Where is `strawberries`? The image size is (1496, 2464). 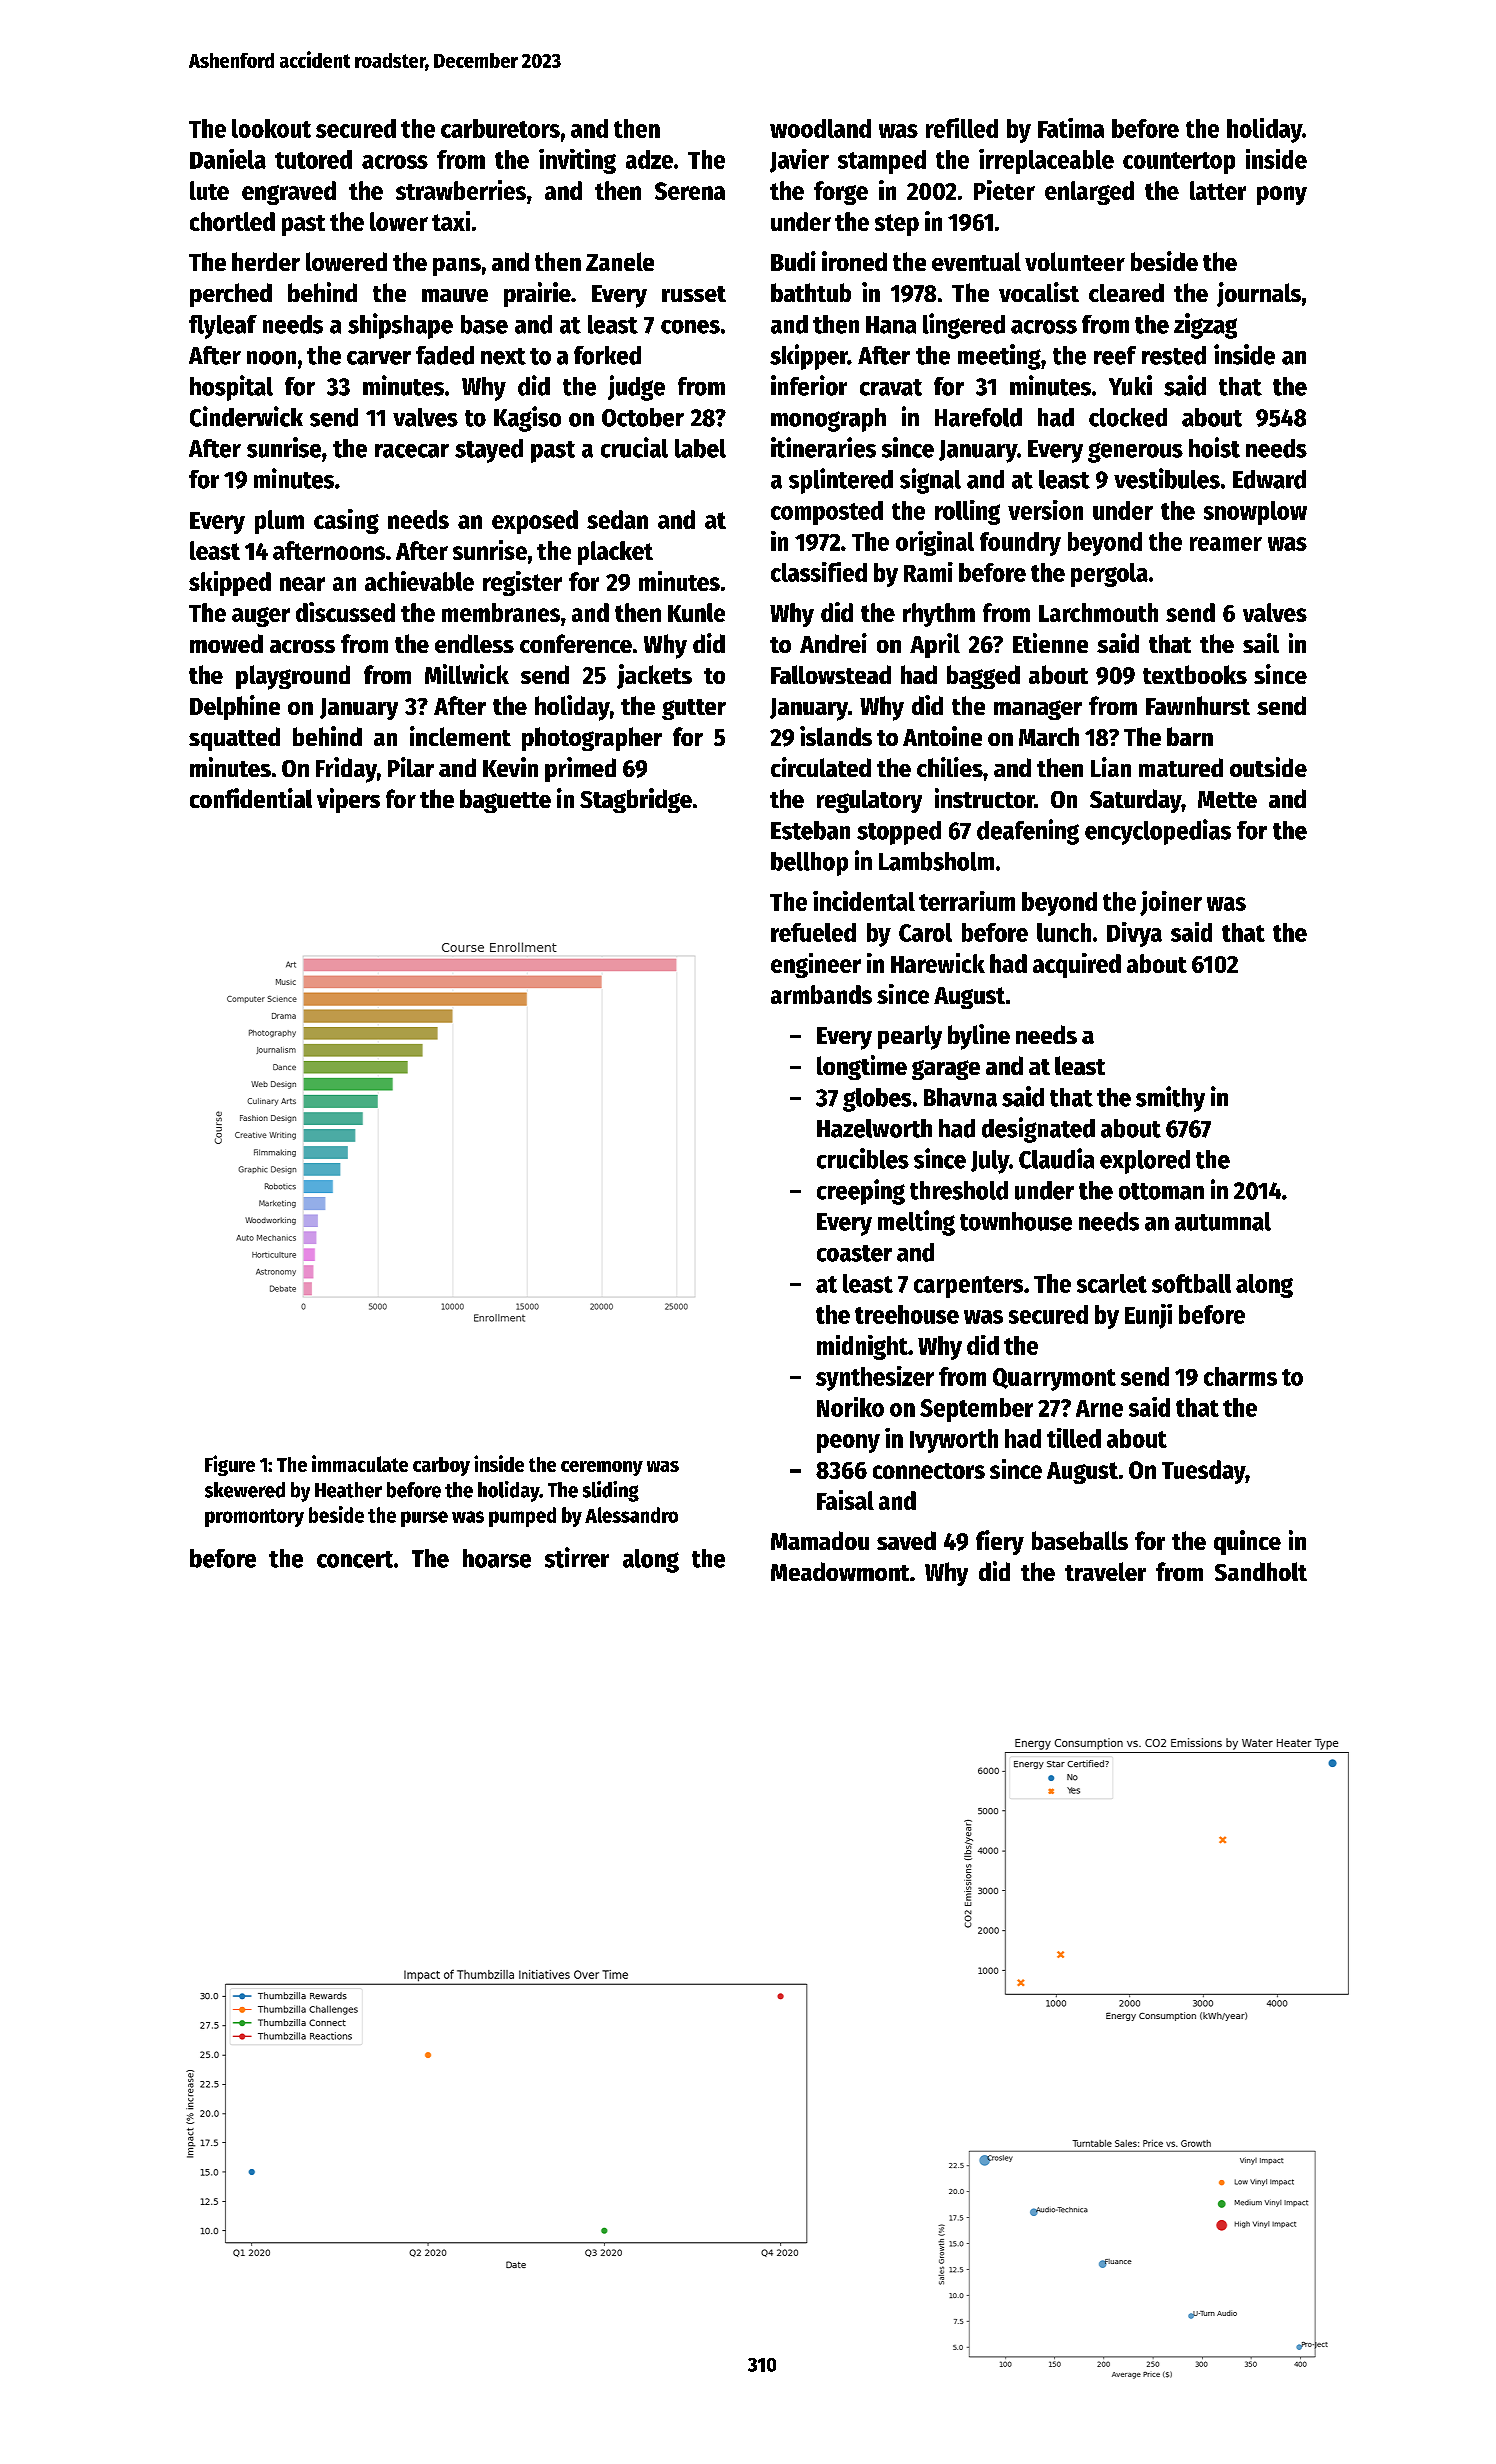
strawberries is located at coordinates (461, 190).
